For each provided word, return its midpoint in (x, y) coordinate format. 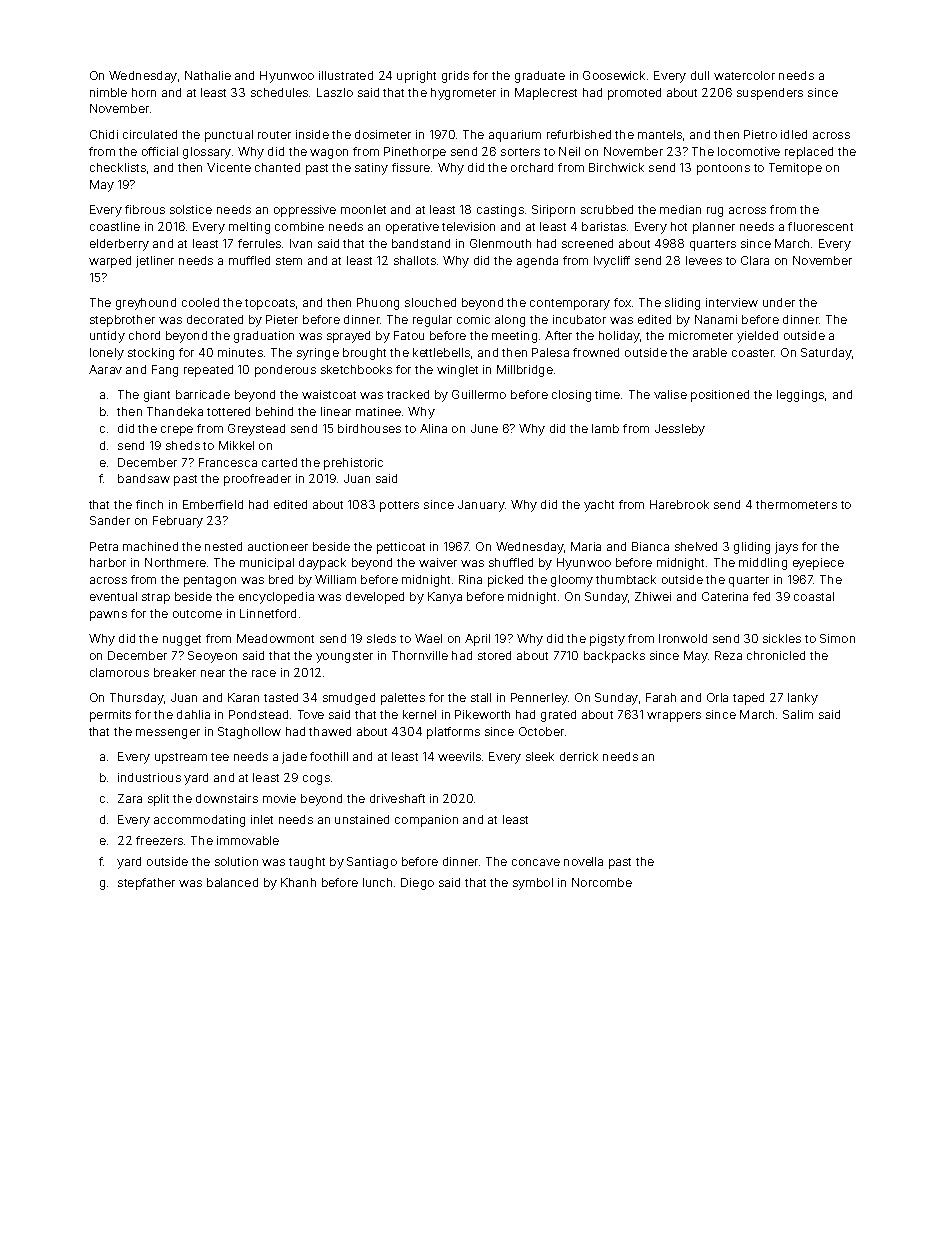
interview (732, 302)
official (160, 151)
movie (279, 798)
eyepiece (818, 564)
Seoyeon (212, 657)
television (468, 226)
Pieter (282, 319)
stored (494, 655)
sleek (540, 756)
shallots (415, 260)
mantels (660, 134)
